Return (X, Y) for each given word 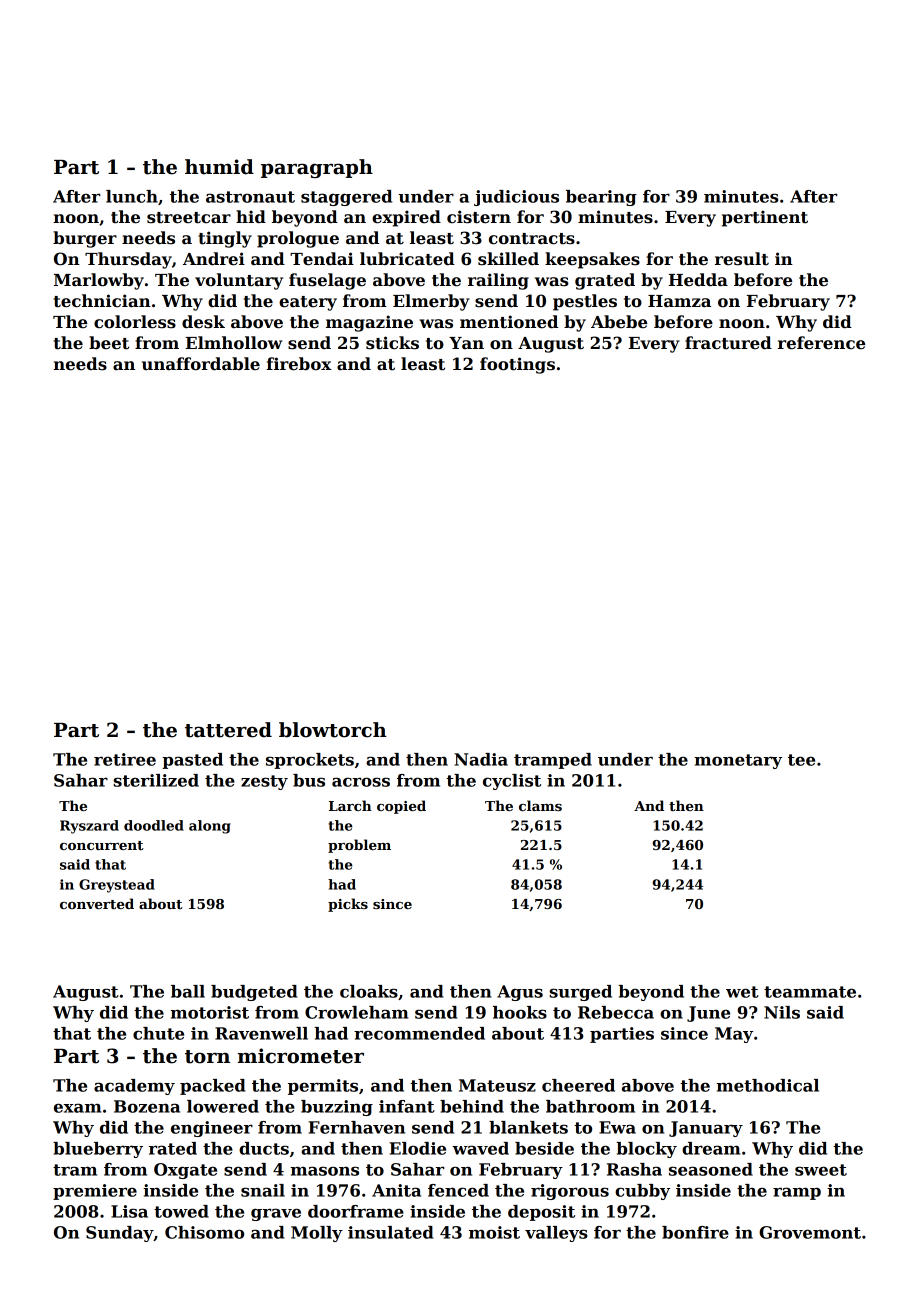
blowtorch (333, 730)
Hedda (698, 280)
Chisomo (204, 1232)
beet (109, 343)
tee (801, 760)
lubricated (407, 259)
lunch (132, 196)
